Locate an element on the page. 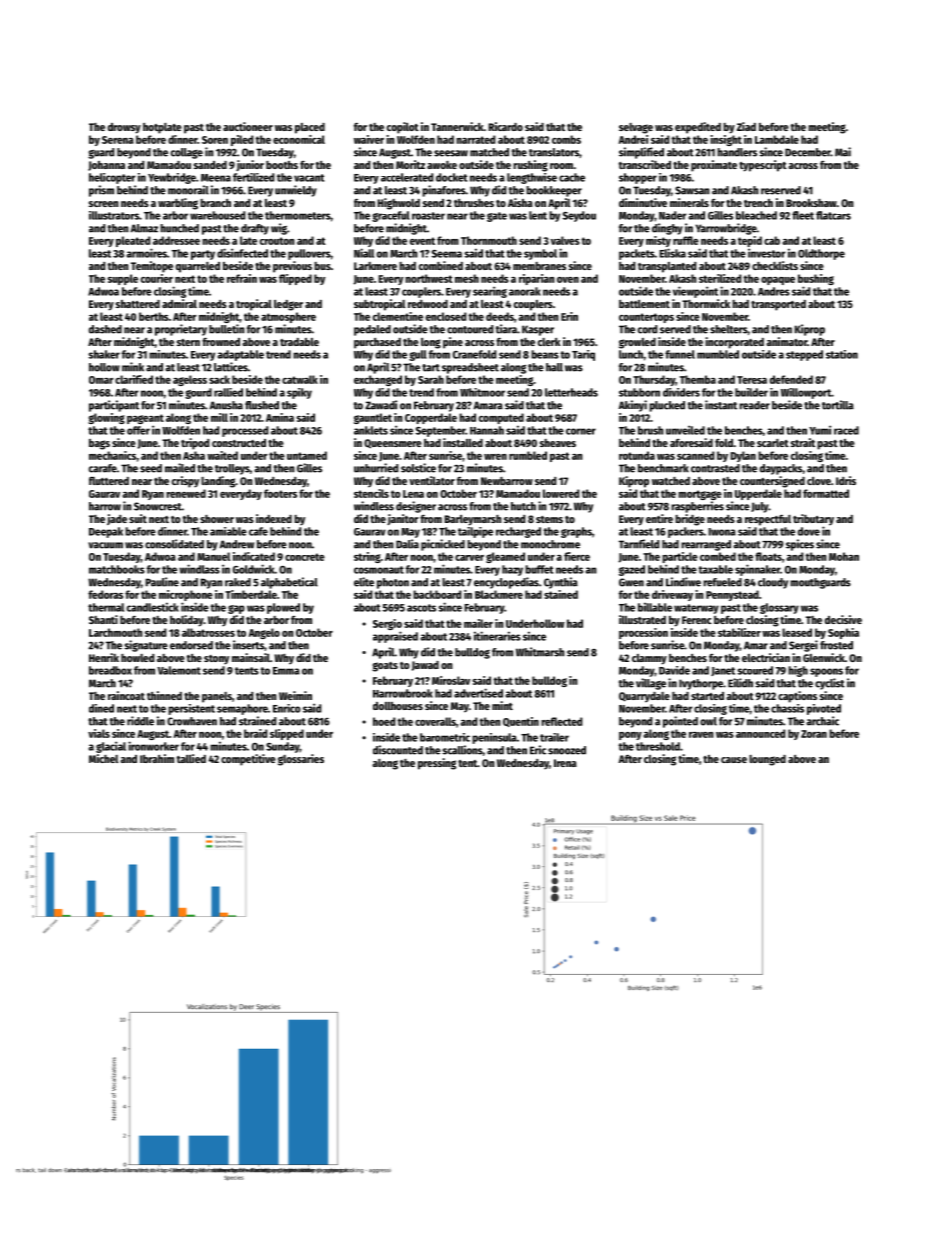  billable is located at coordinates (655, 607).
